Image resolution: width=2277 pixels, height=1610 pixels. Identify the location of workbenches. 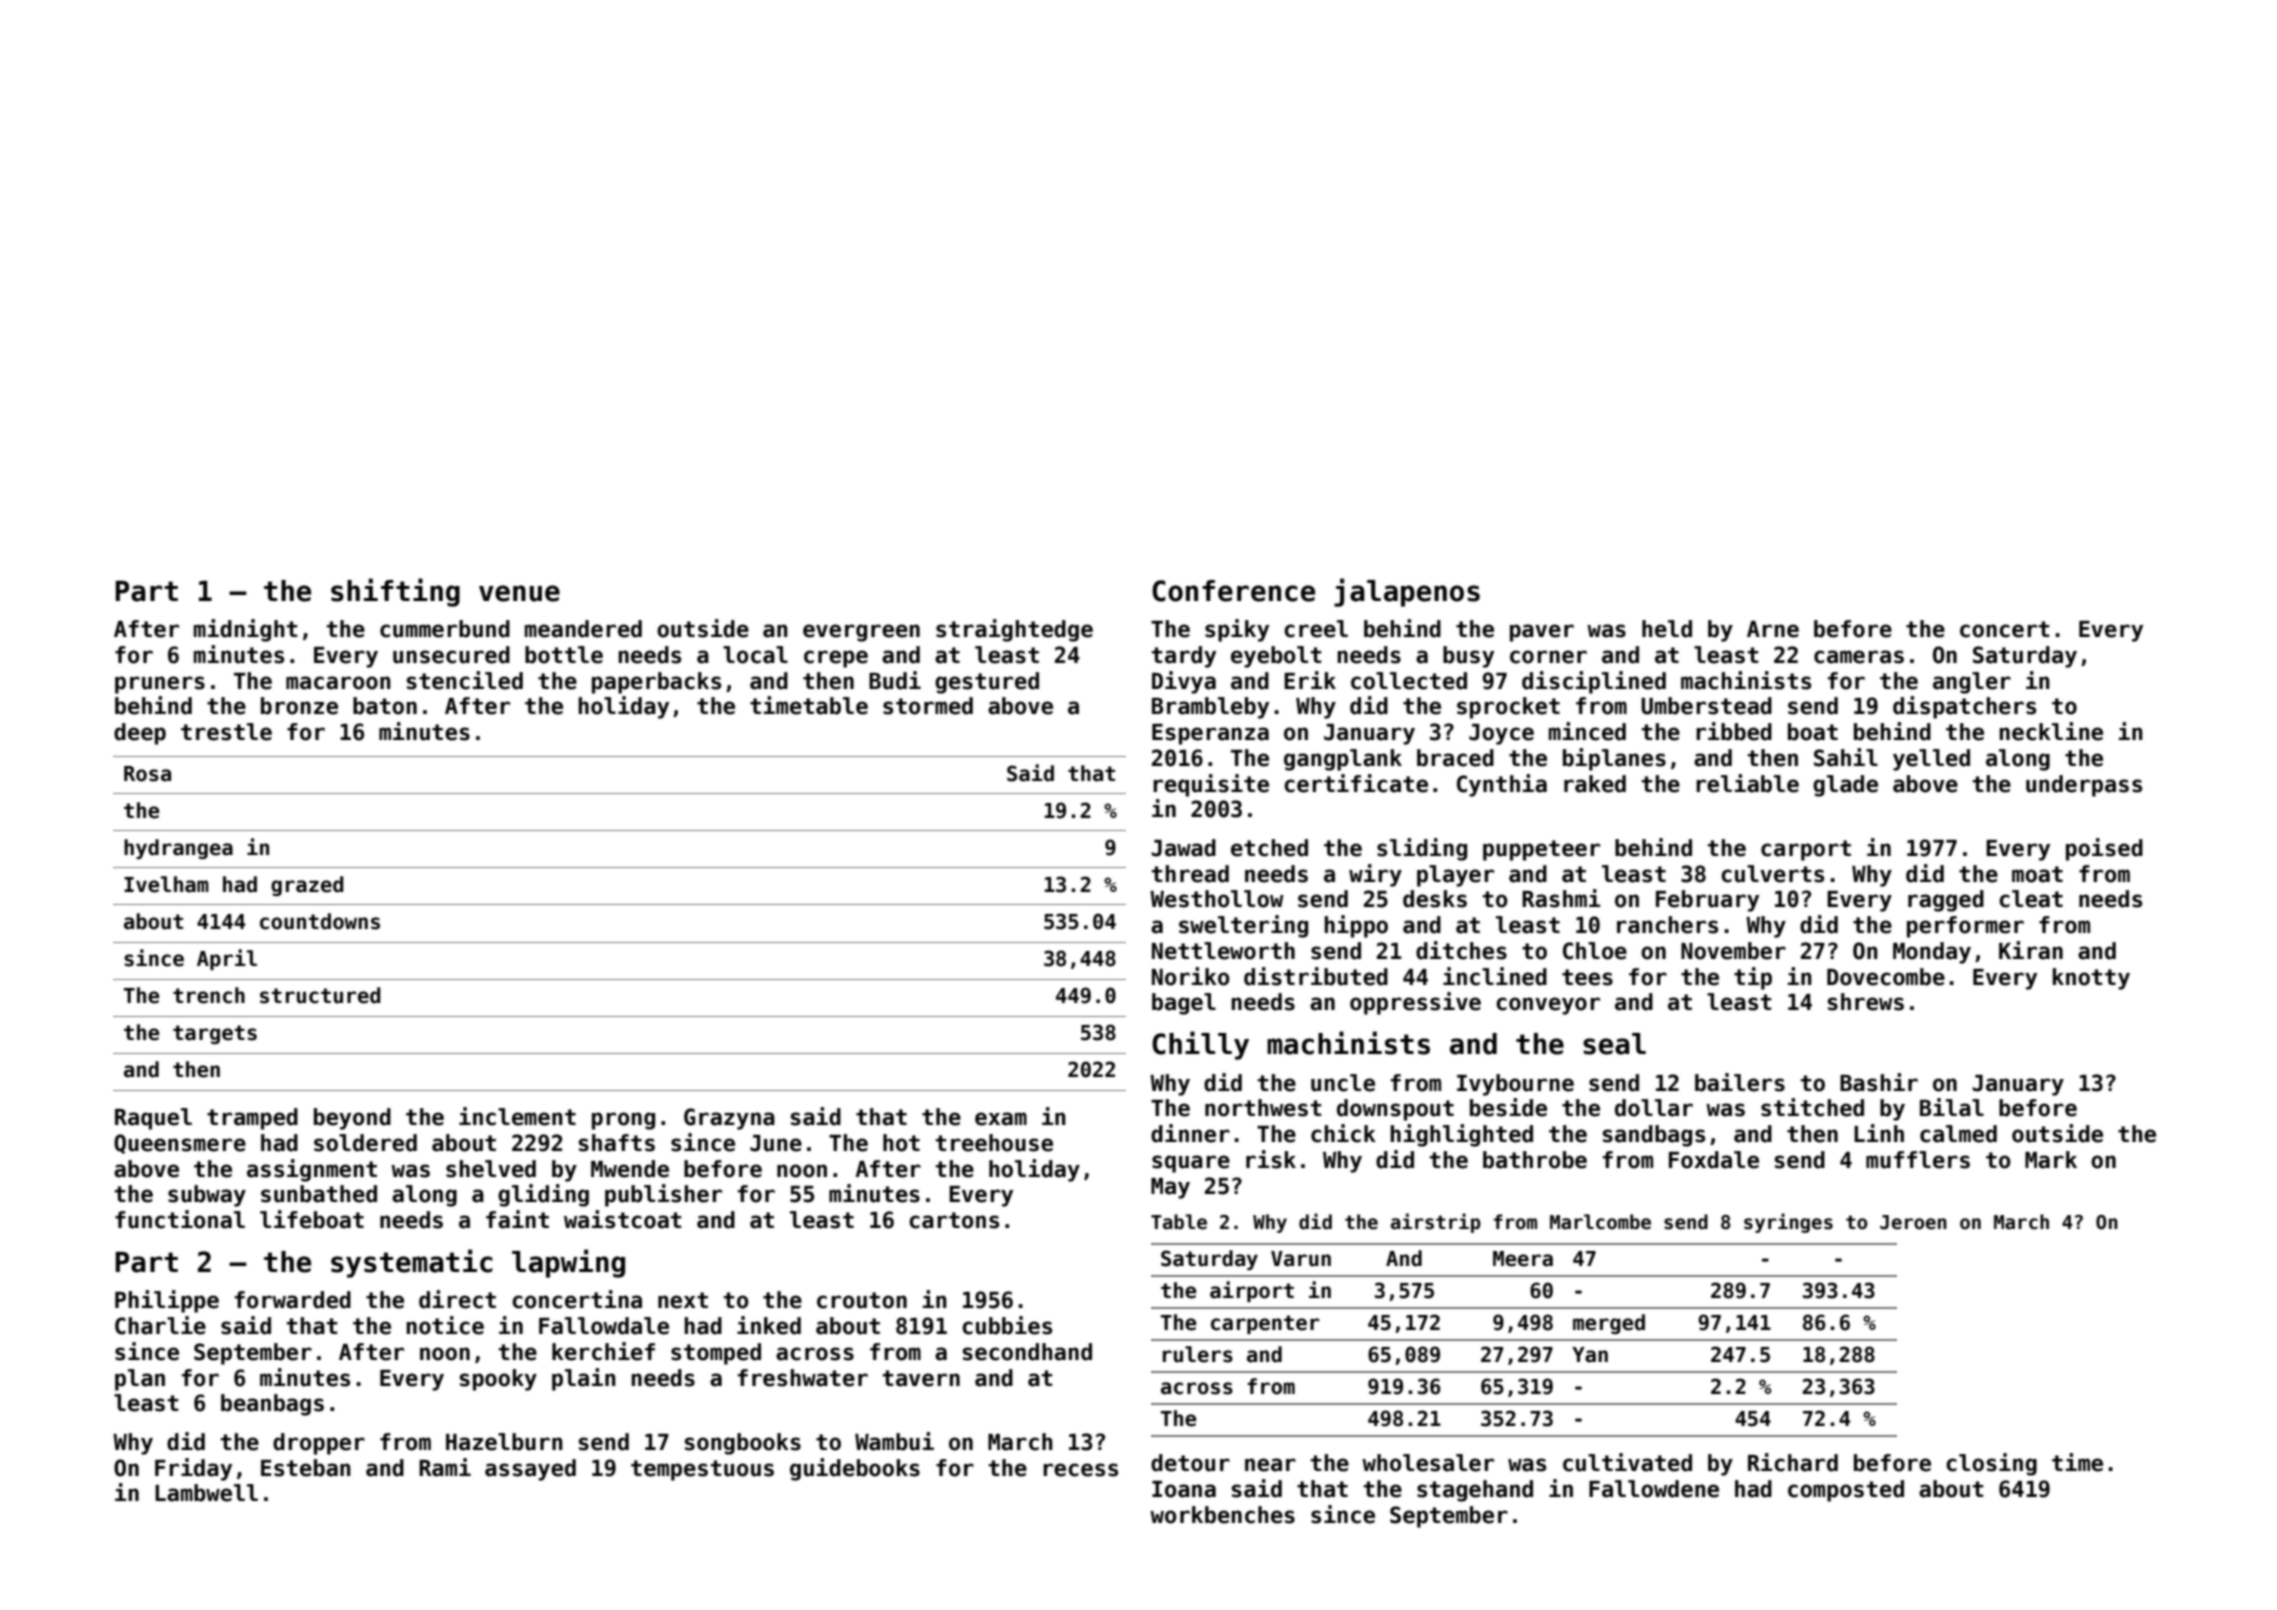
(1222, 1515).
